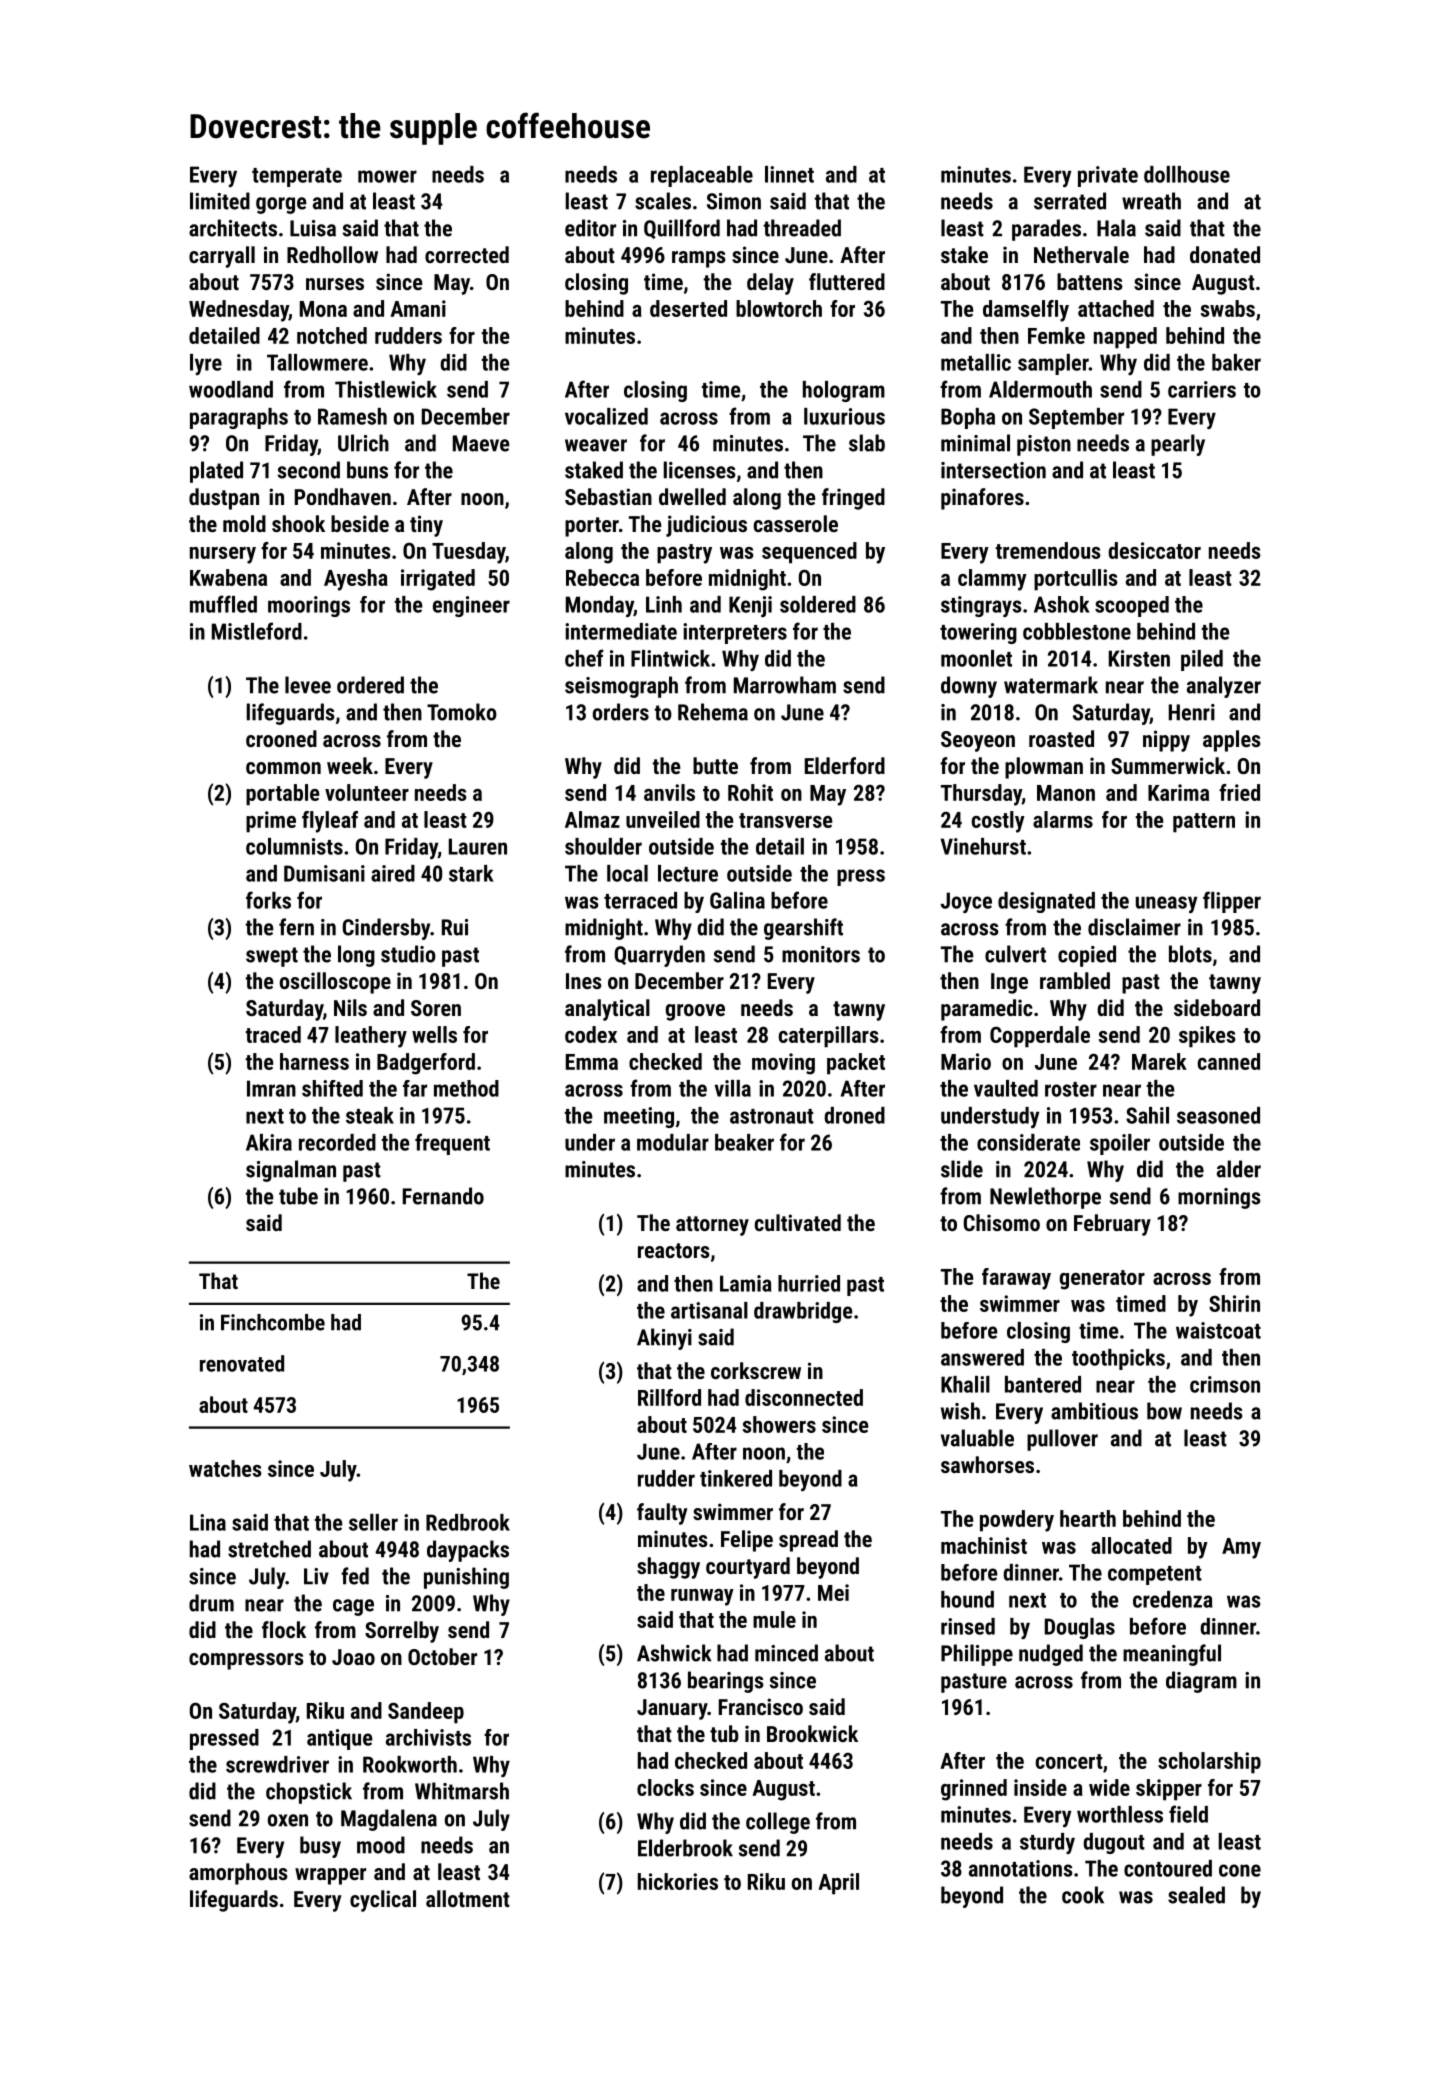 Image resolution: width=1450 pixels, height=2100 pixels. I want to click on Copperdale, so click(1040, 1037).
